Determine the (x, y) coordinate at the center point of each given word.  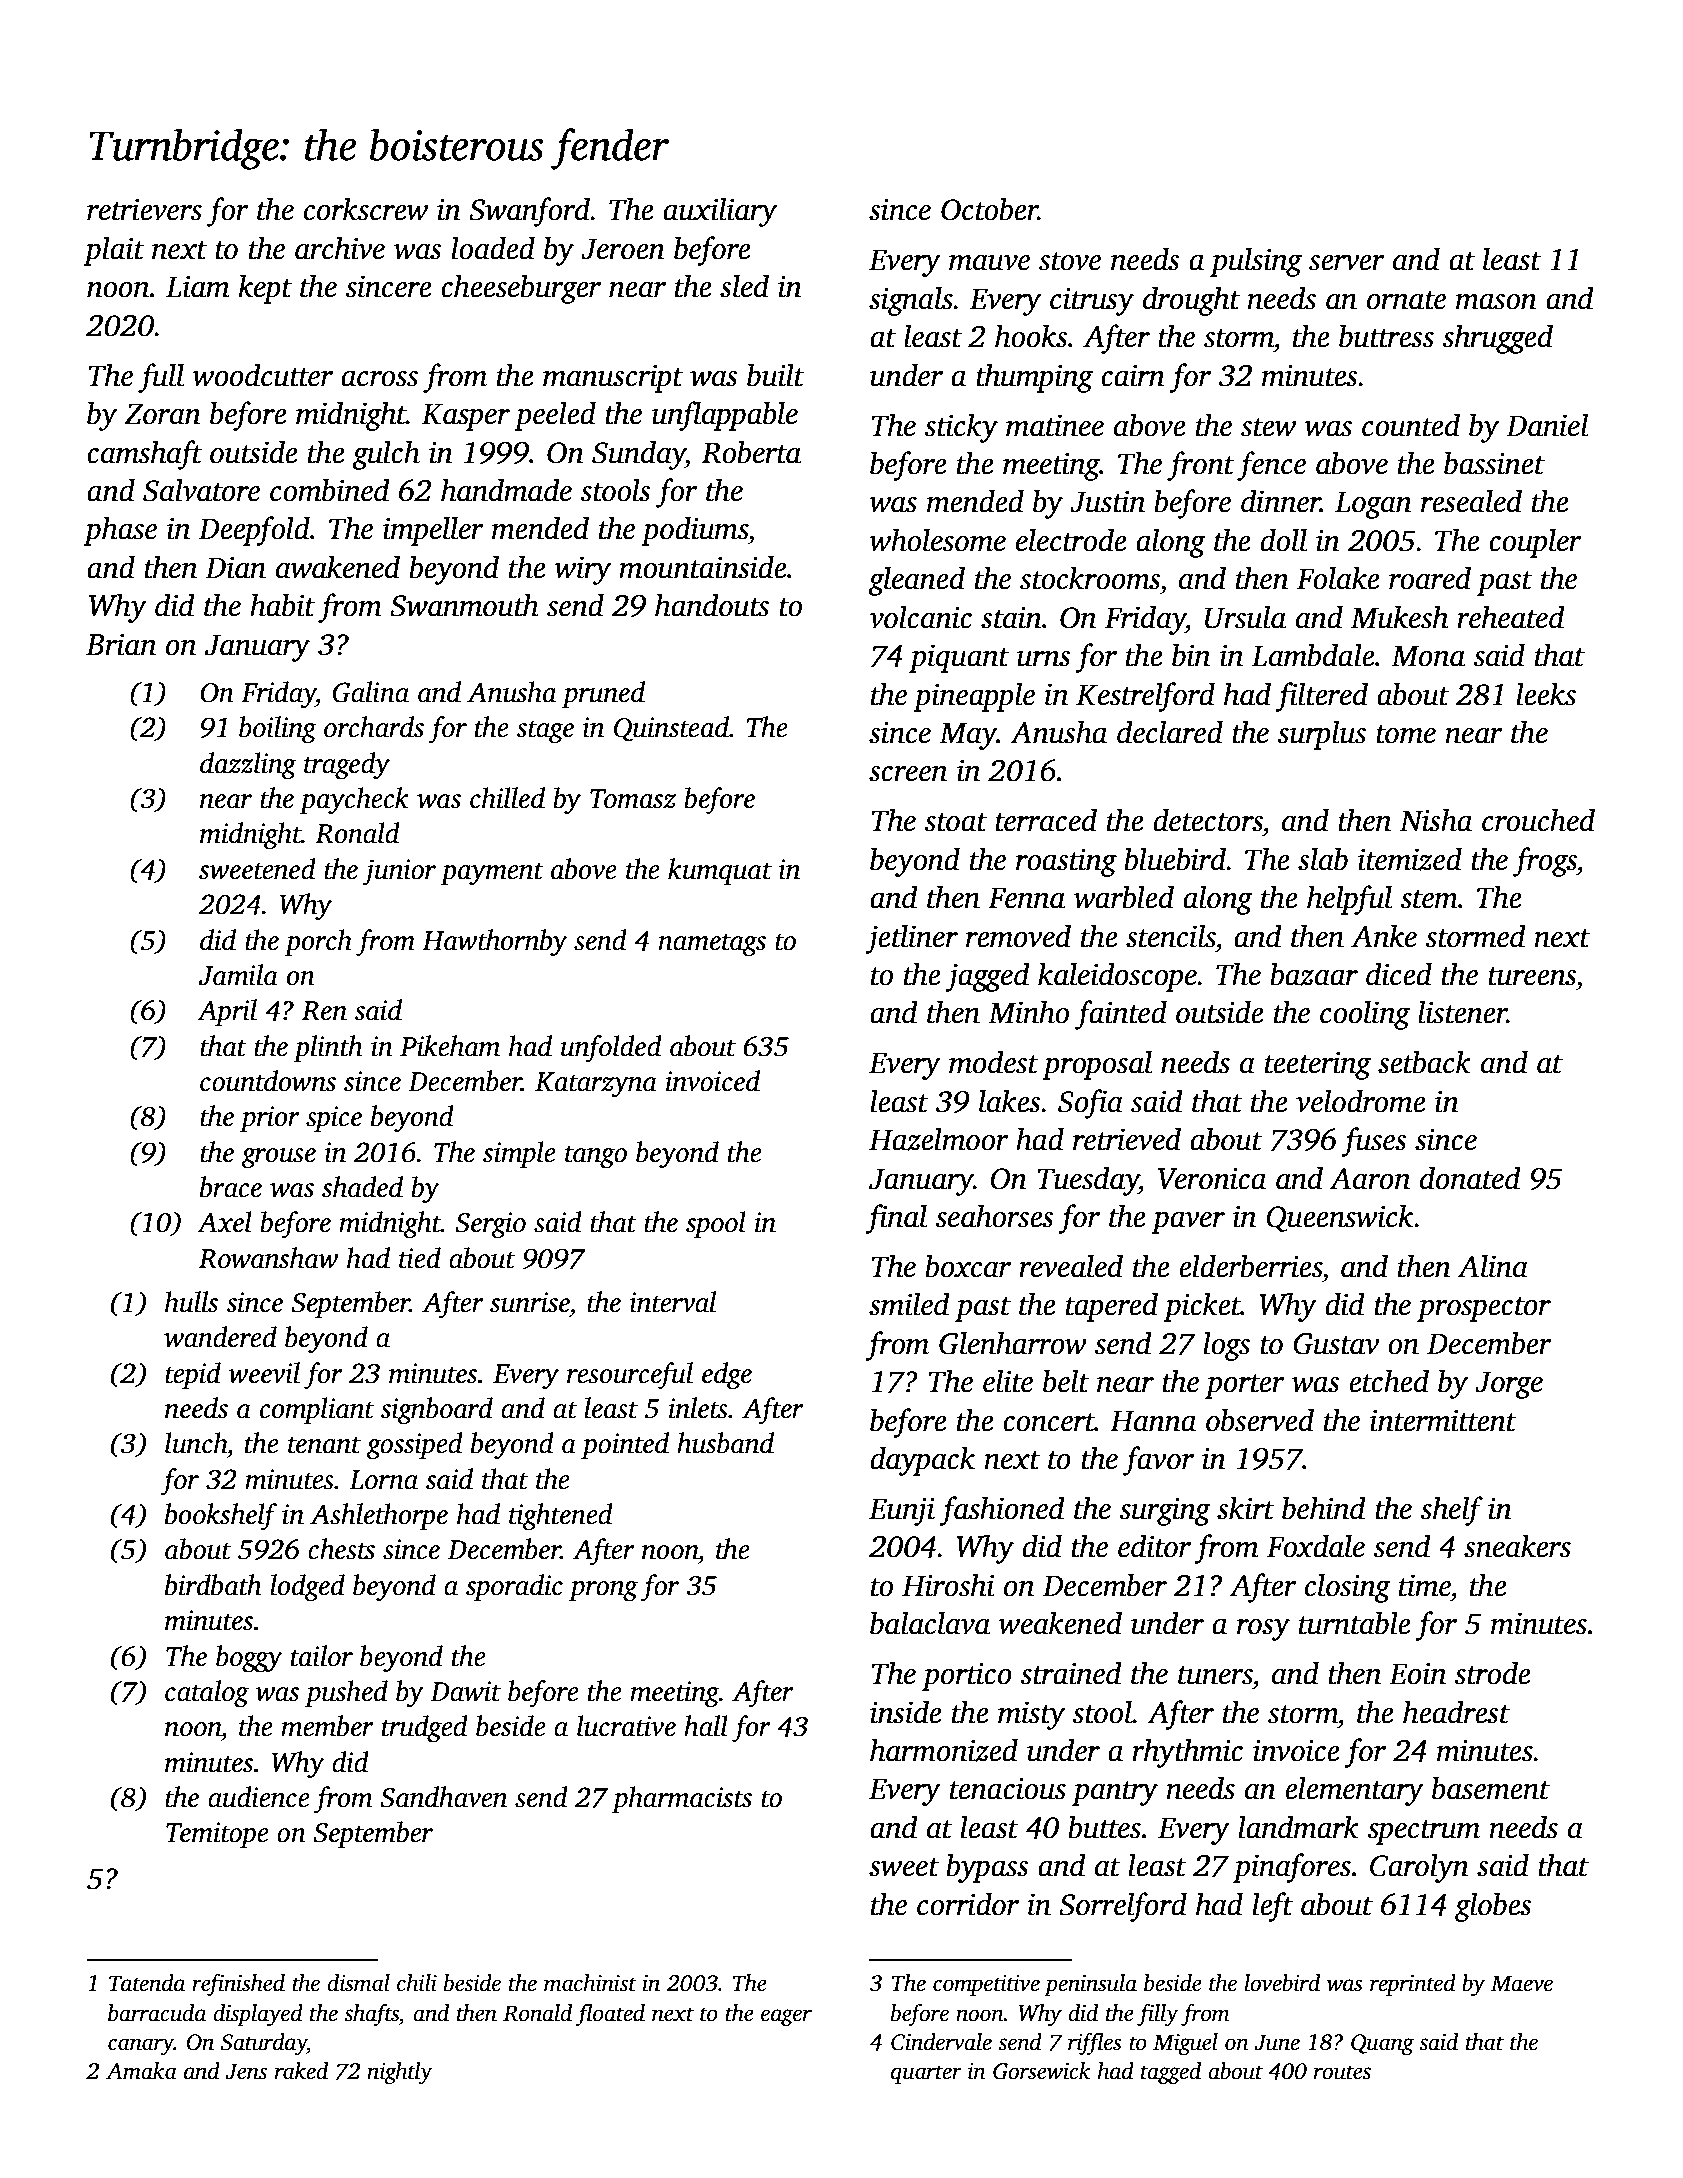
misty (1031, 1716)
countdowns (268, 1081)
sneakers (1517, 1546)
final (896, 1219)
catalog (207, 1694)
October (989, 209)
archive (340, 248)
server (1347, 263)
